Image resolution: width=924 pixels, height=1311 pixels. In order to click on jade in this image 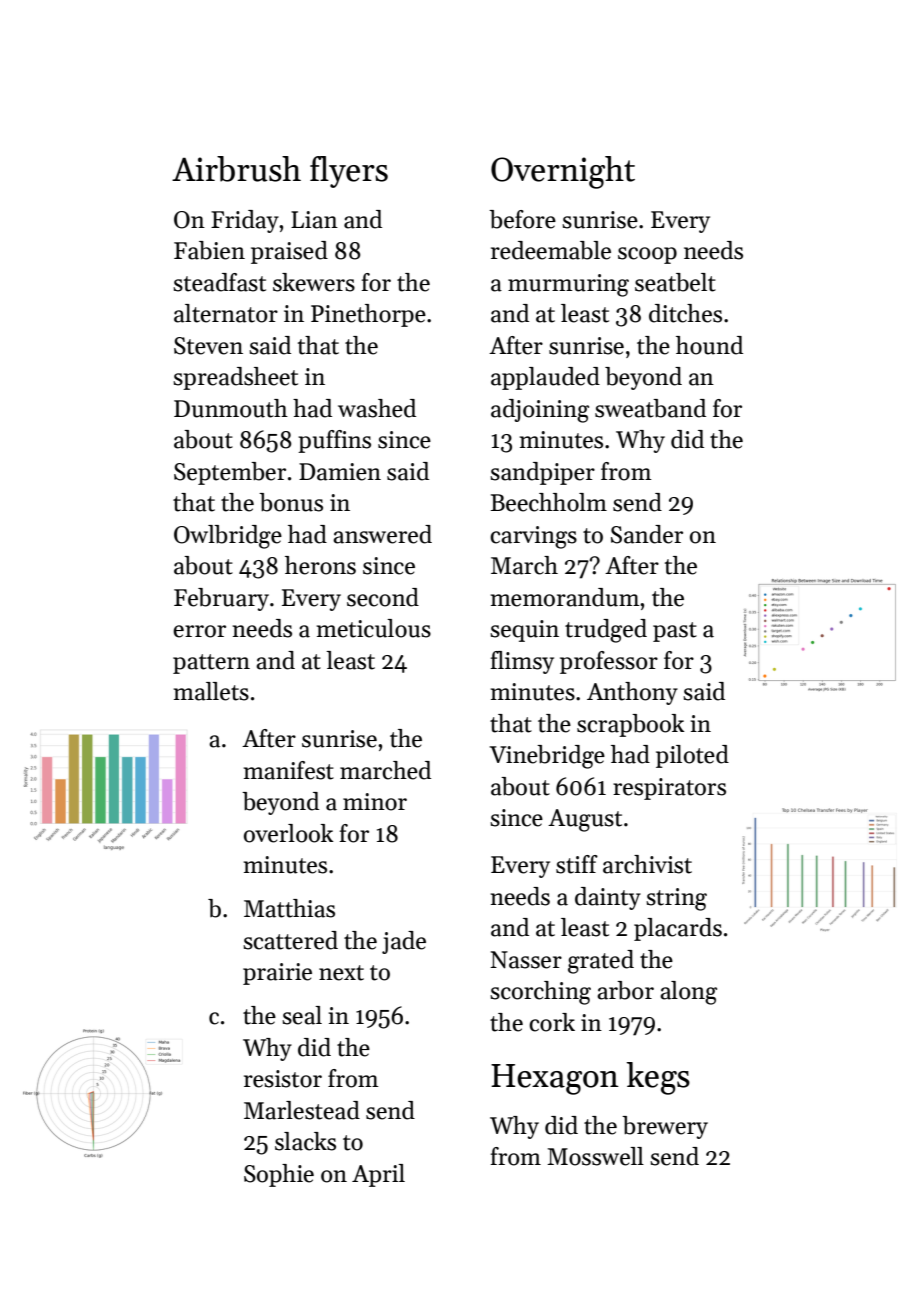, I will do `click(404, 942)`.
